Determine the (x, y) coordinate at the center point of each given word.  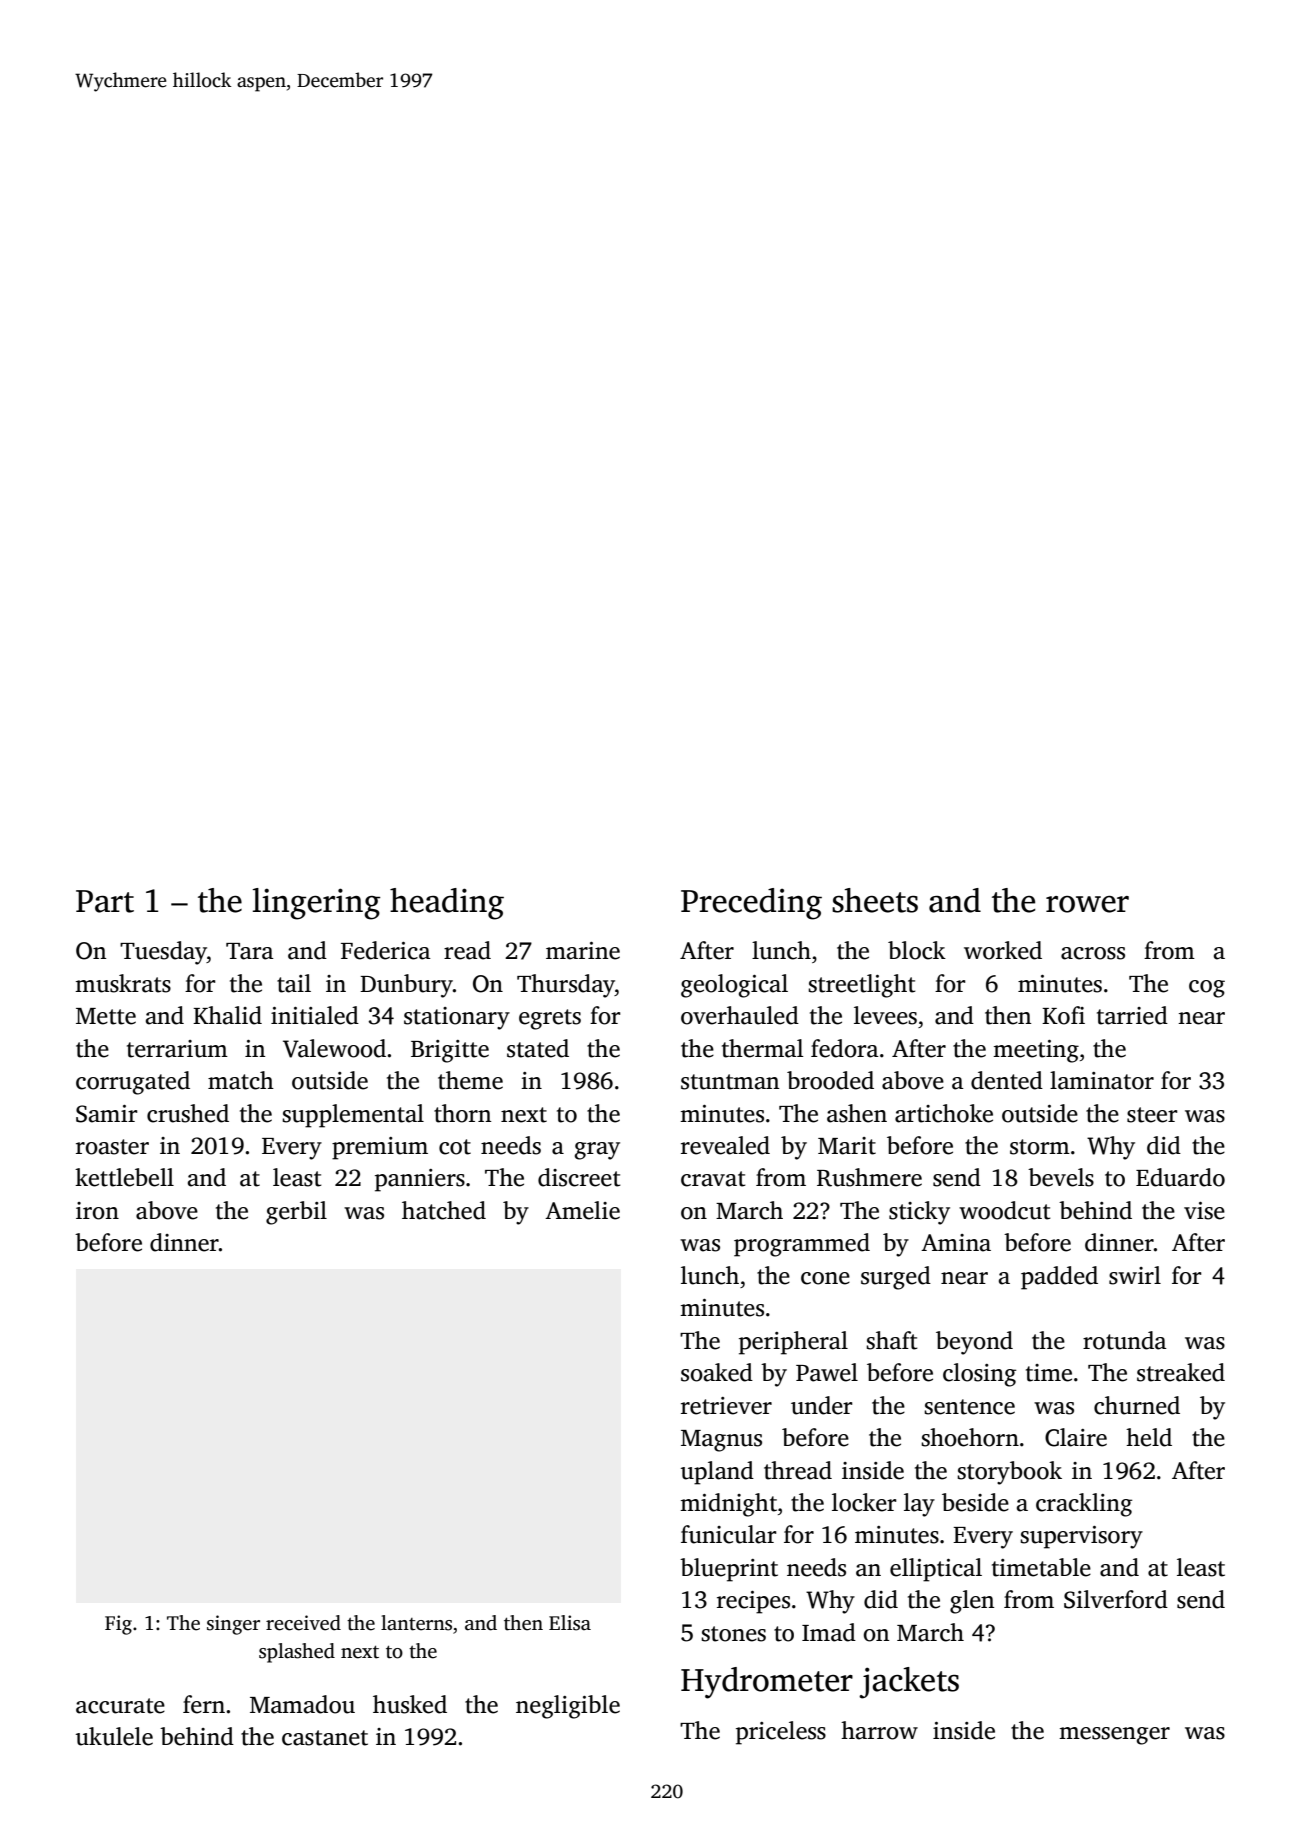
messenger (1114, 1736)
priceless (781, 1733)
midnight (728, 1505)
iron (97, 1211)
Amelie (582, 1210)
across (1093, 953)
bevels (1061, 1177)
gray (597, 1151)
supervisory (1081, 1537)
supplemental (353, 1116)
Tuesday (163, 953)
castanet (325, 1738)
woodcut (1005, 1210)
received (303, 1623)
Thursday (566, 986)
